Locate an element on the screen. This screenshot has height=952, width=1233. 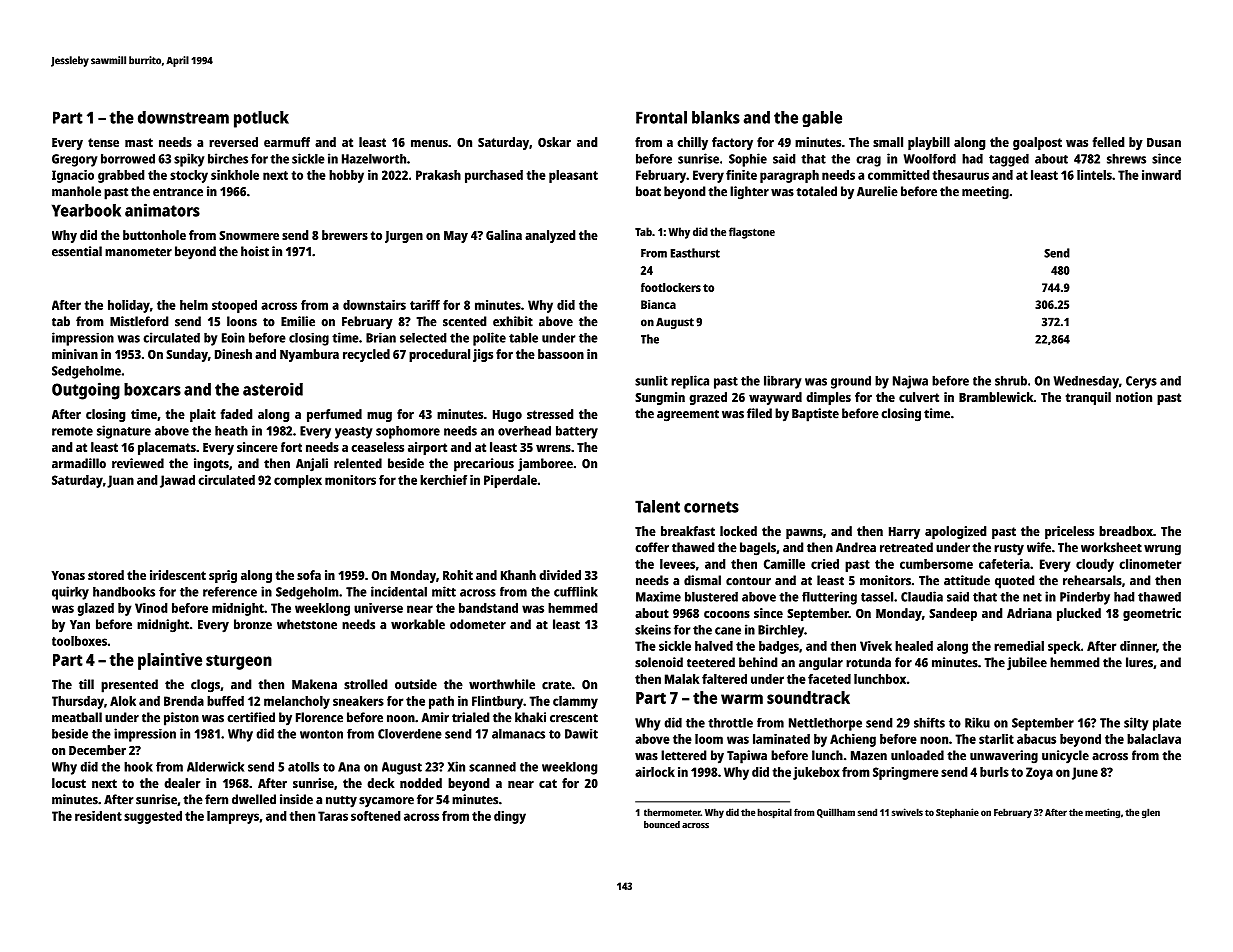
brewers is located at coordinates (345, 235).
